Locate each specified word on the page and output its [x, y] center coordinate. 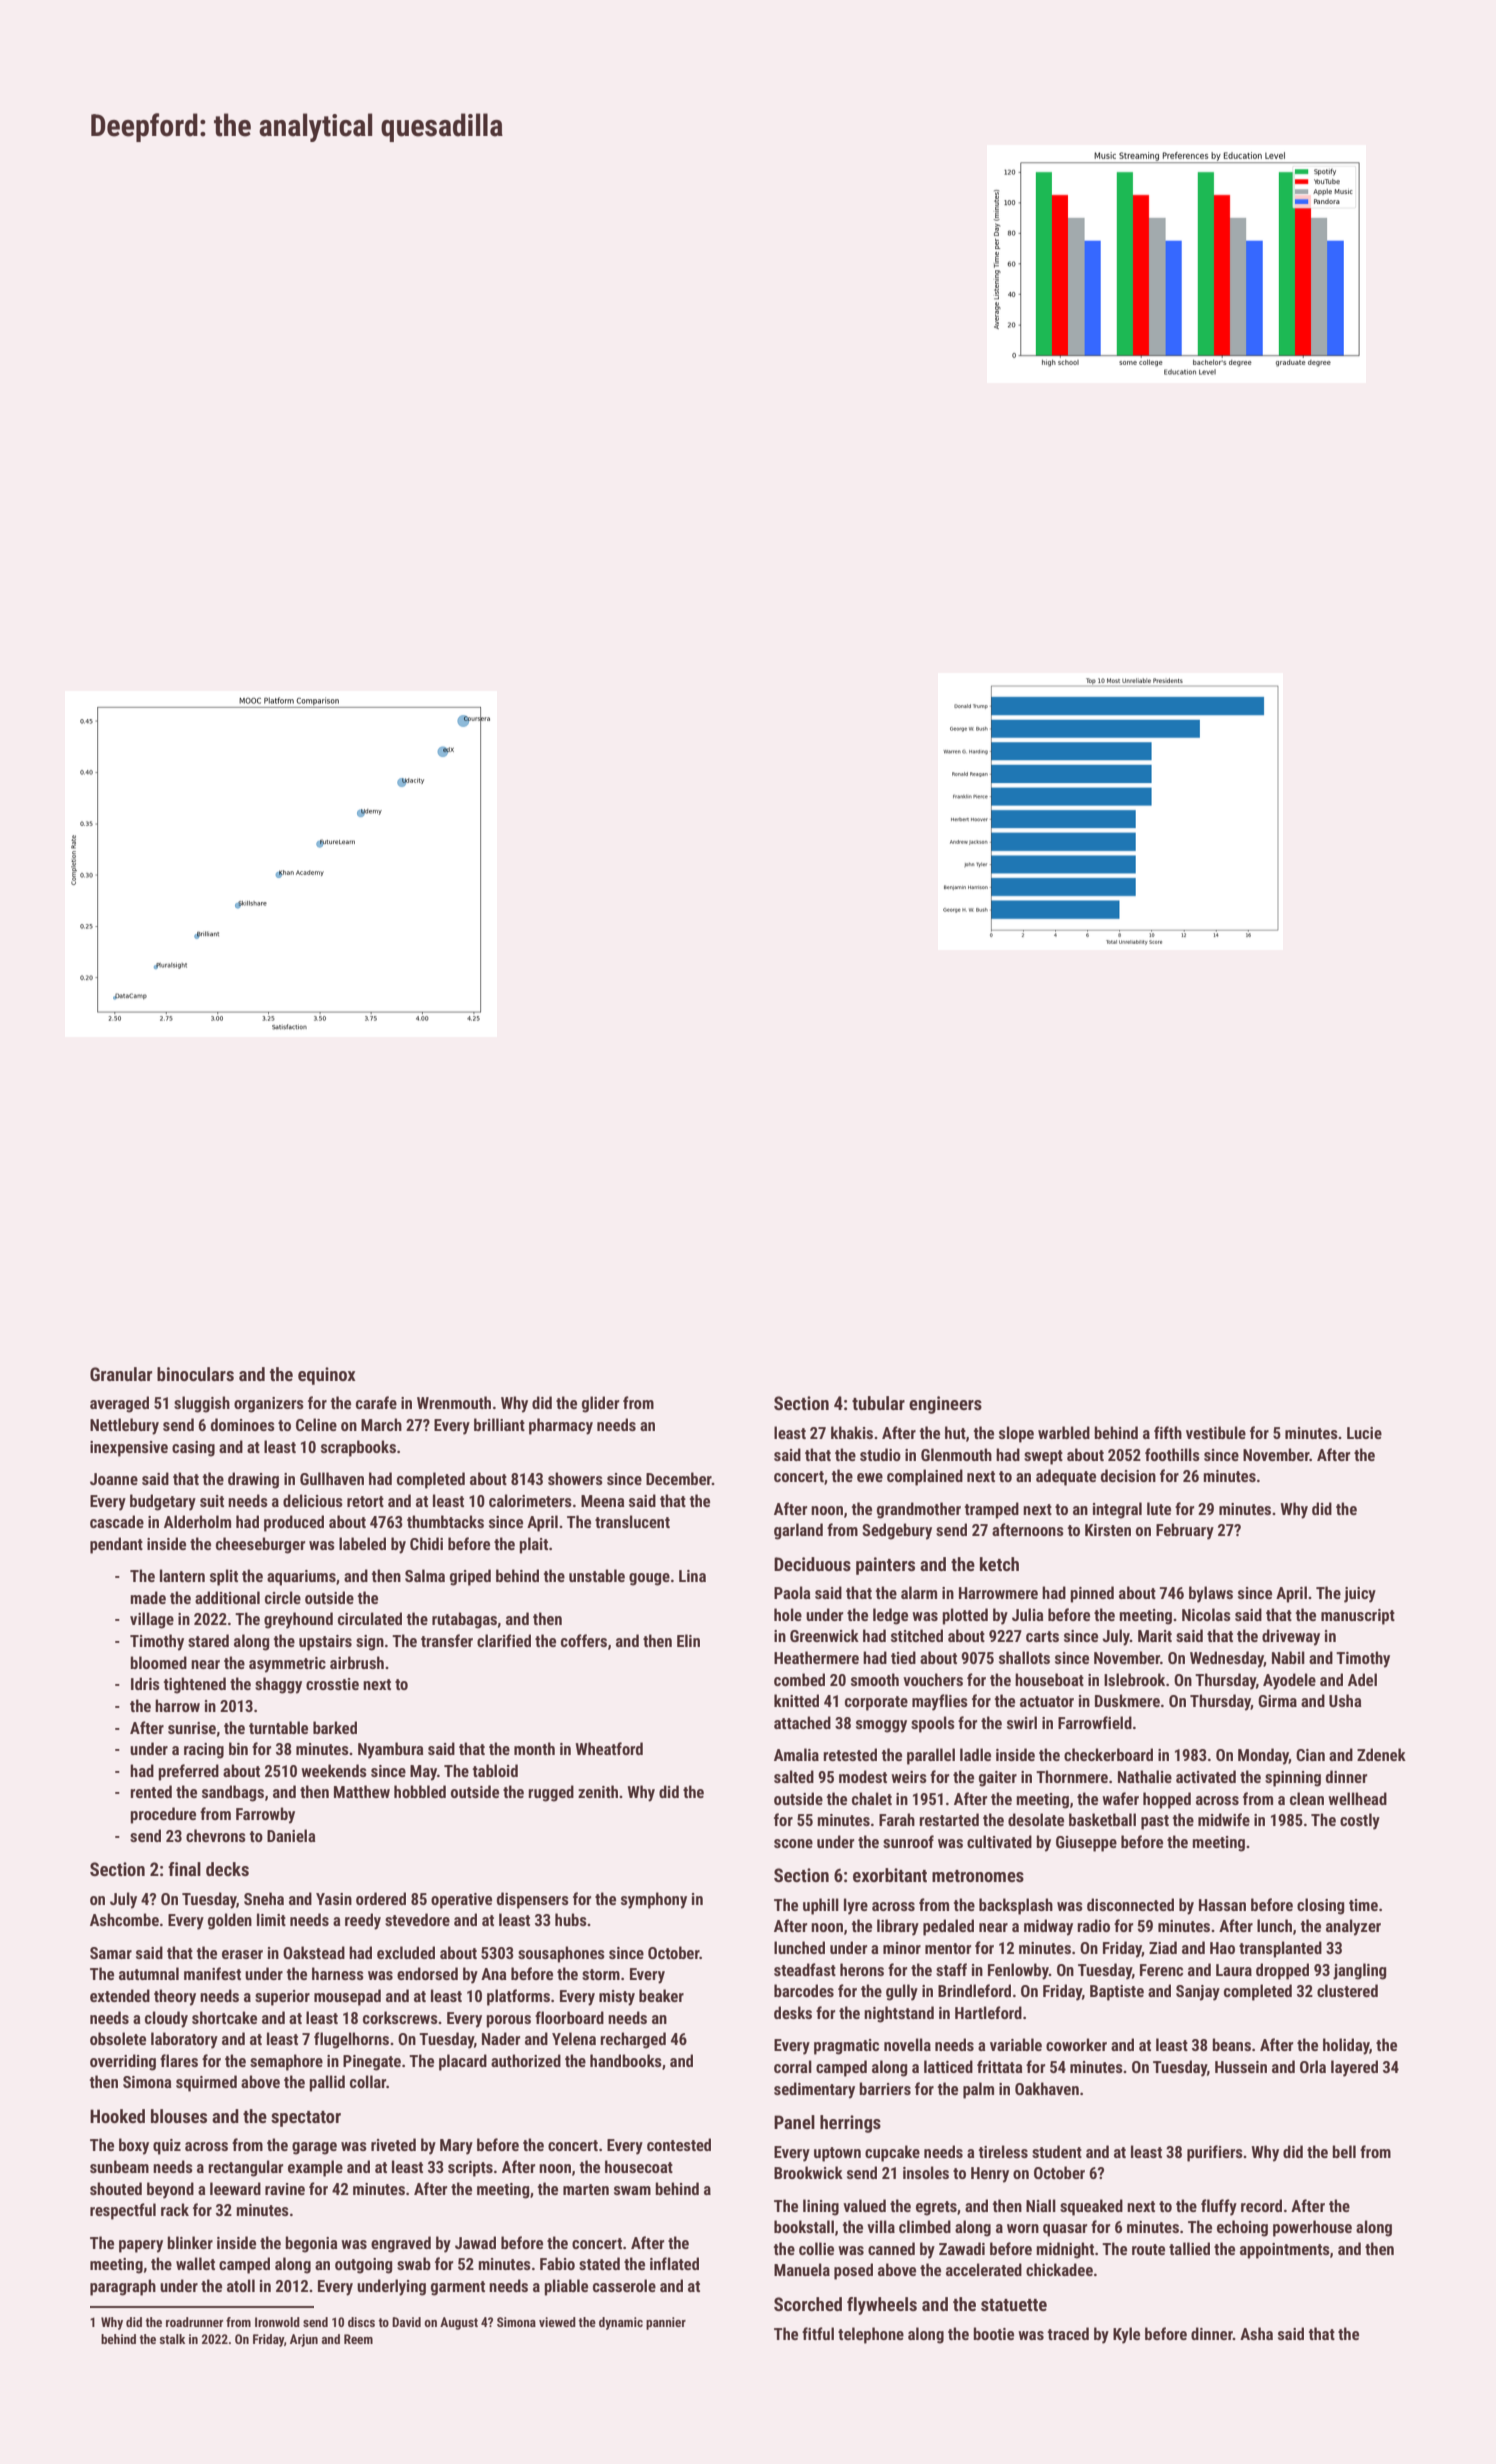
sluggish [202, 1404]
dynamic [621, 2323]
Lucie [1364, 1433]
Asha [1256, 2333]
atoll [241, 2285]
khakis [852, 1432]
